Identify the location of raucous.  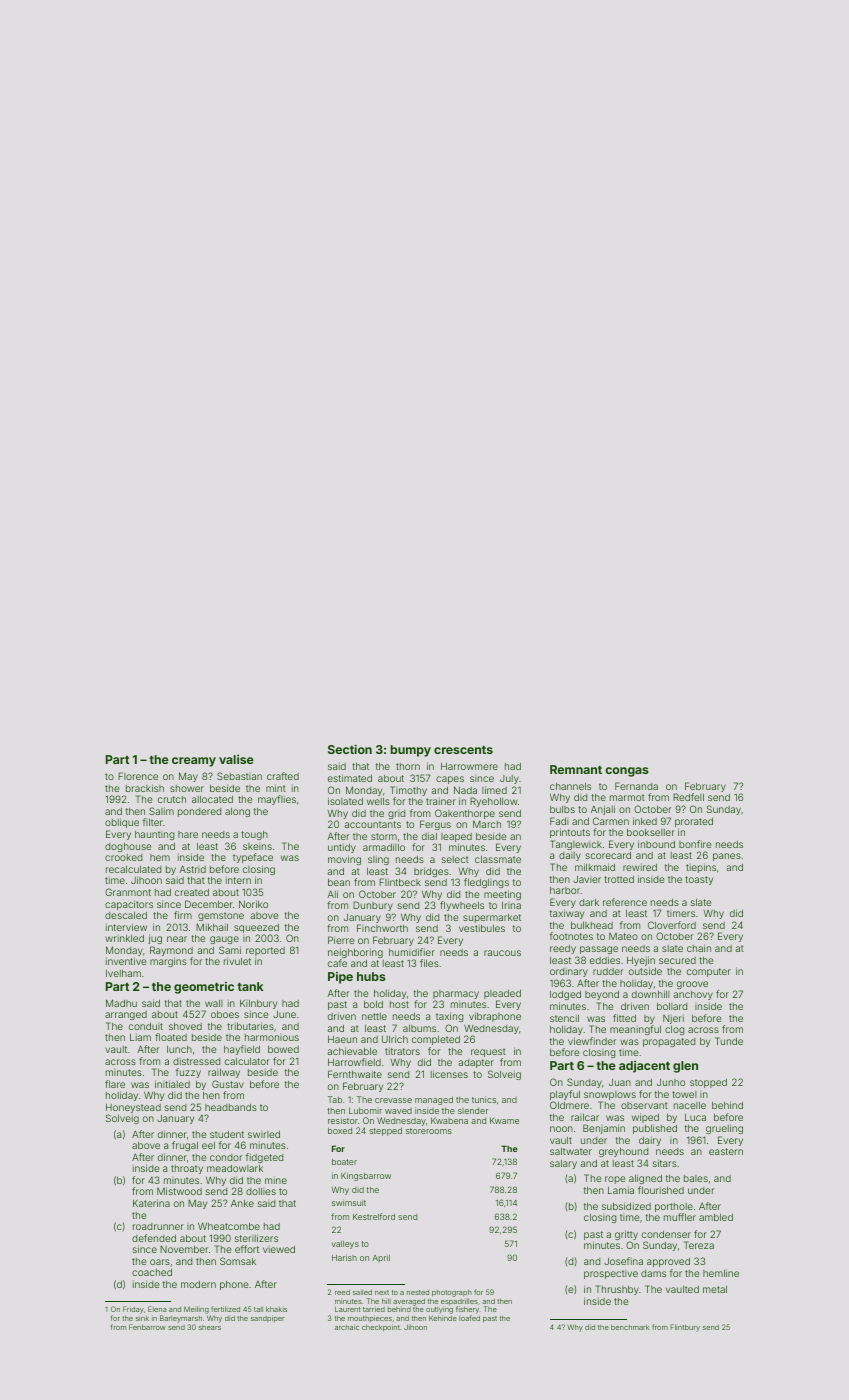
(502, 953).
